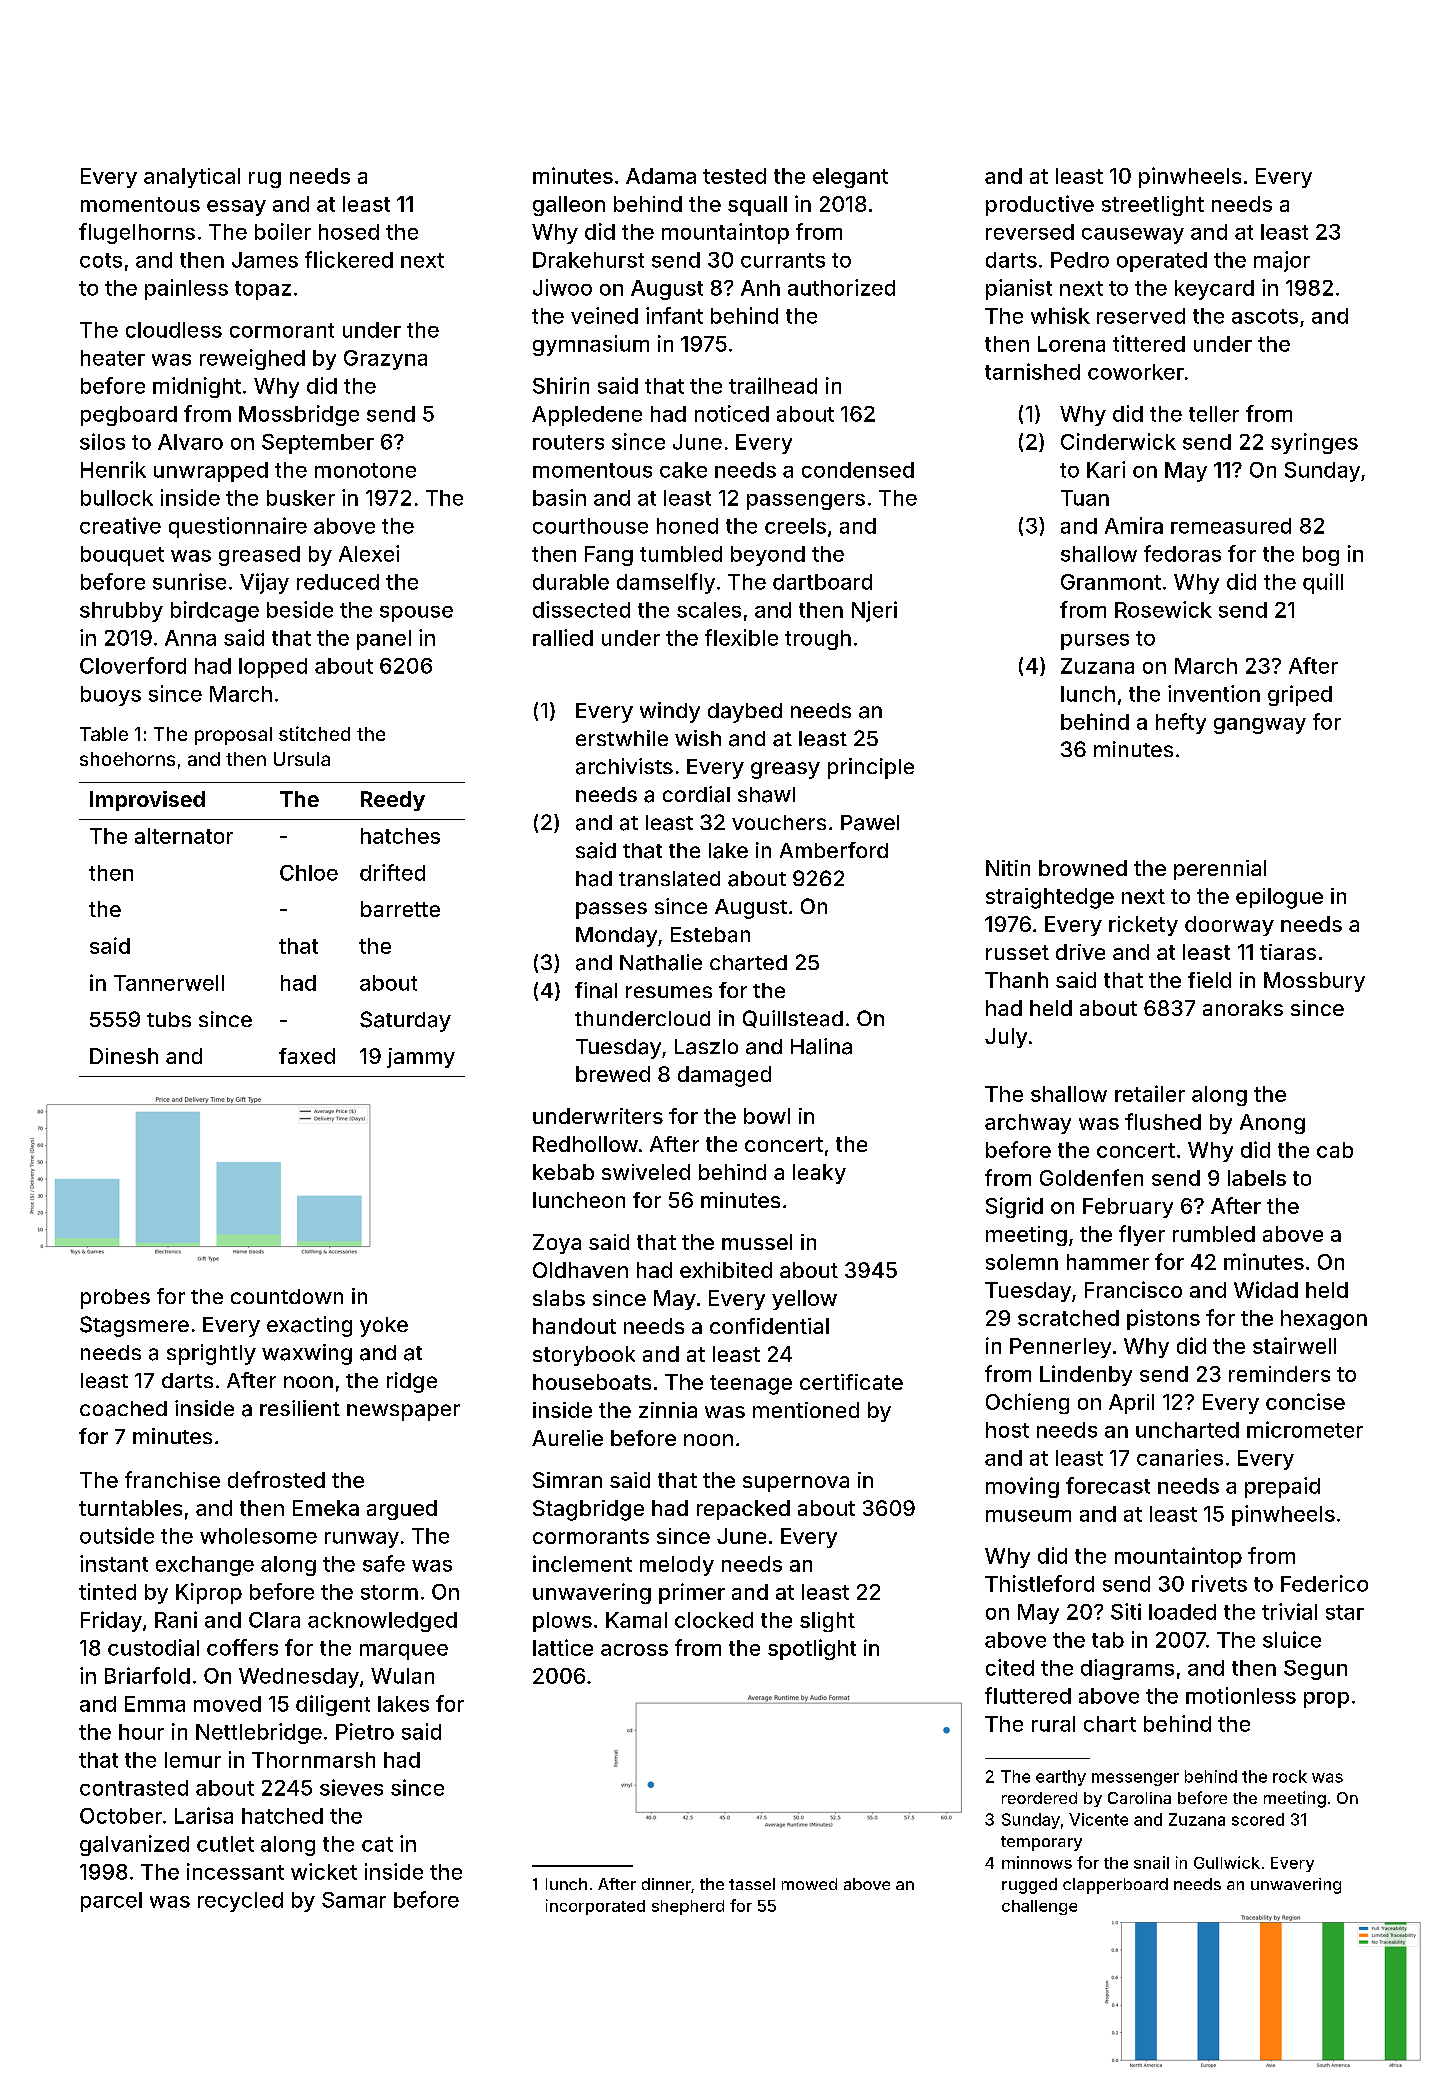  What do you see at coordinates (1180, 1457) in the screenshot?
I see `canaries` at bounding box center [1180, 1457].
